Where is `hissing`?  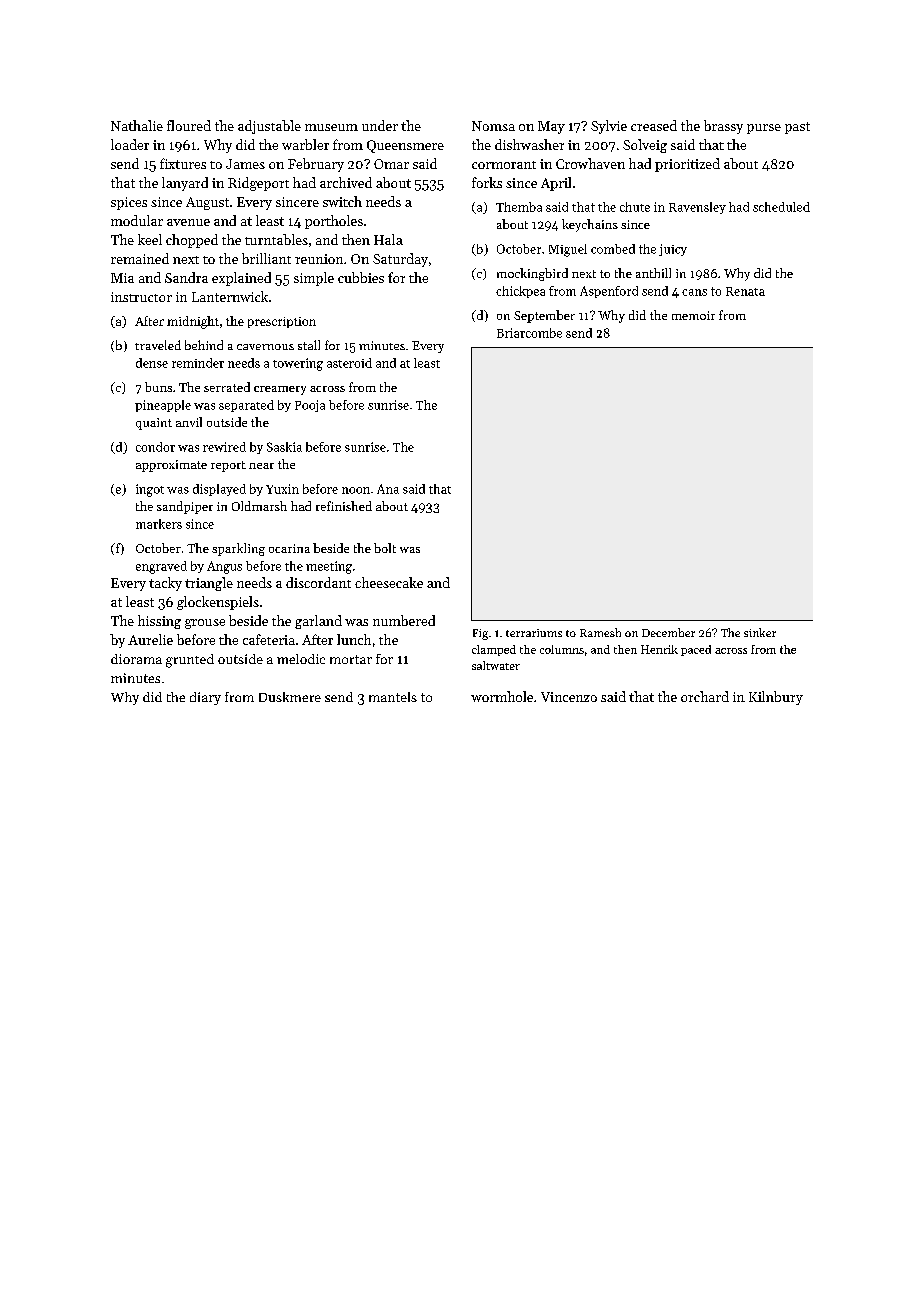 hissing is located at coordinates (159, 622).
